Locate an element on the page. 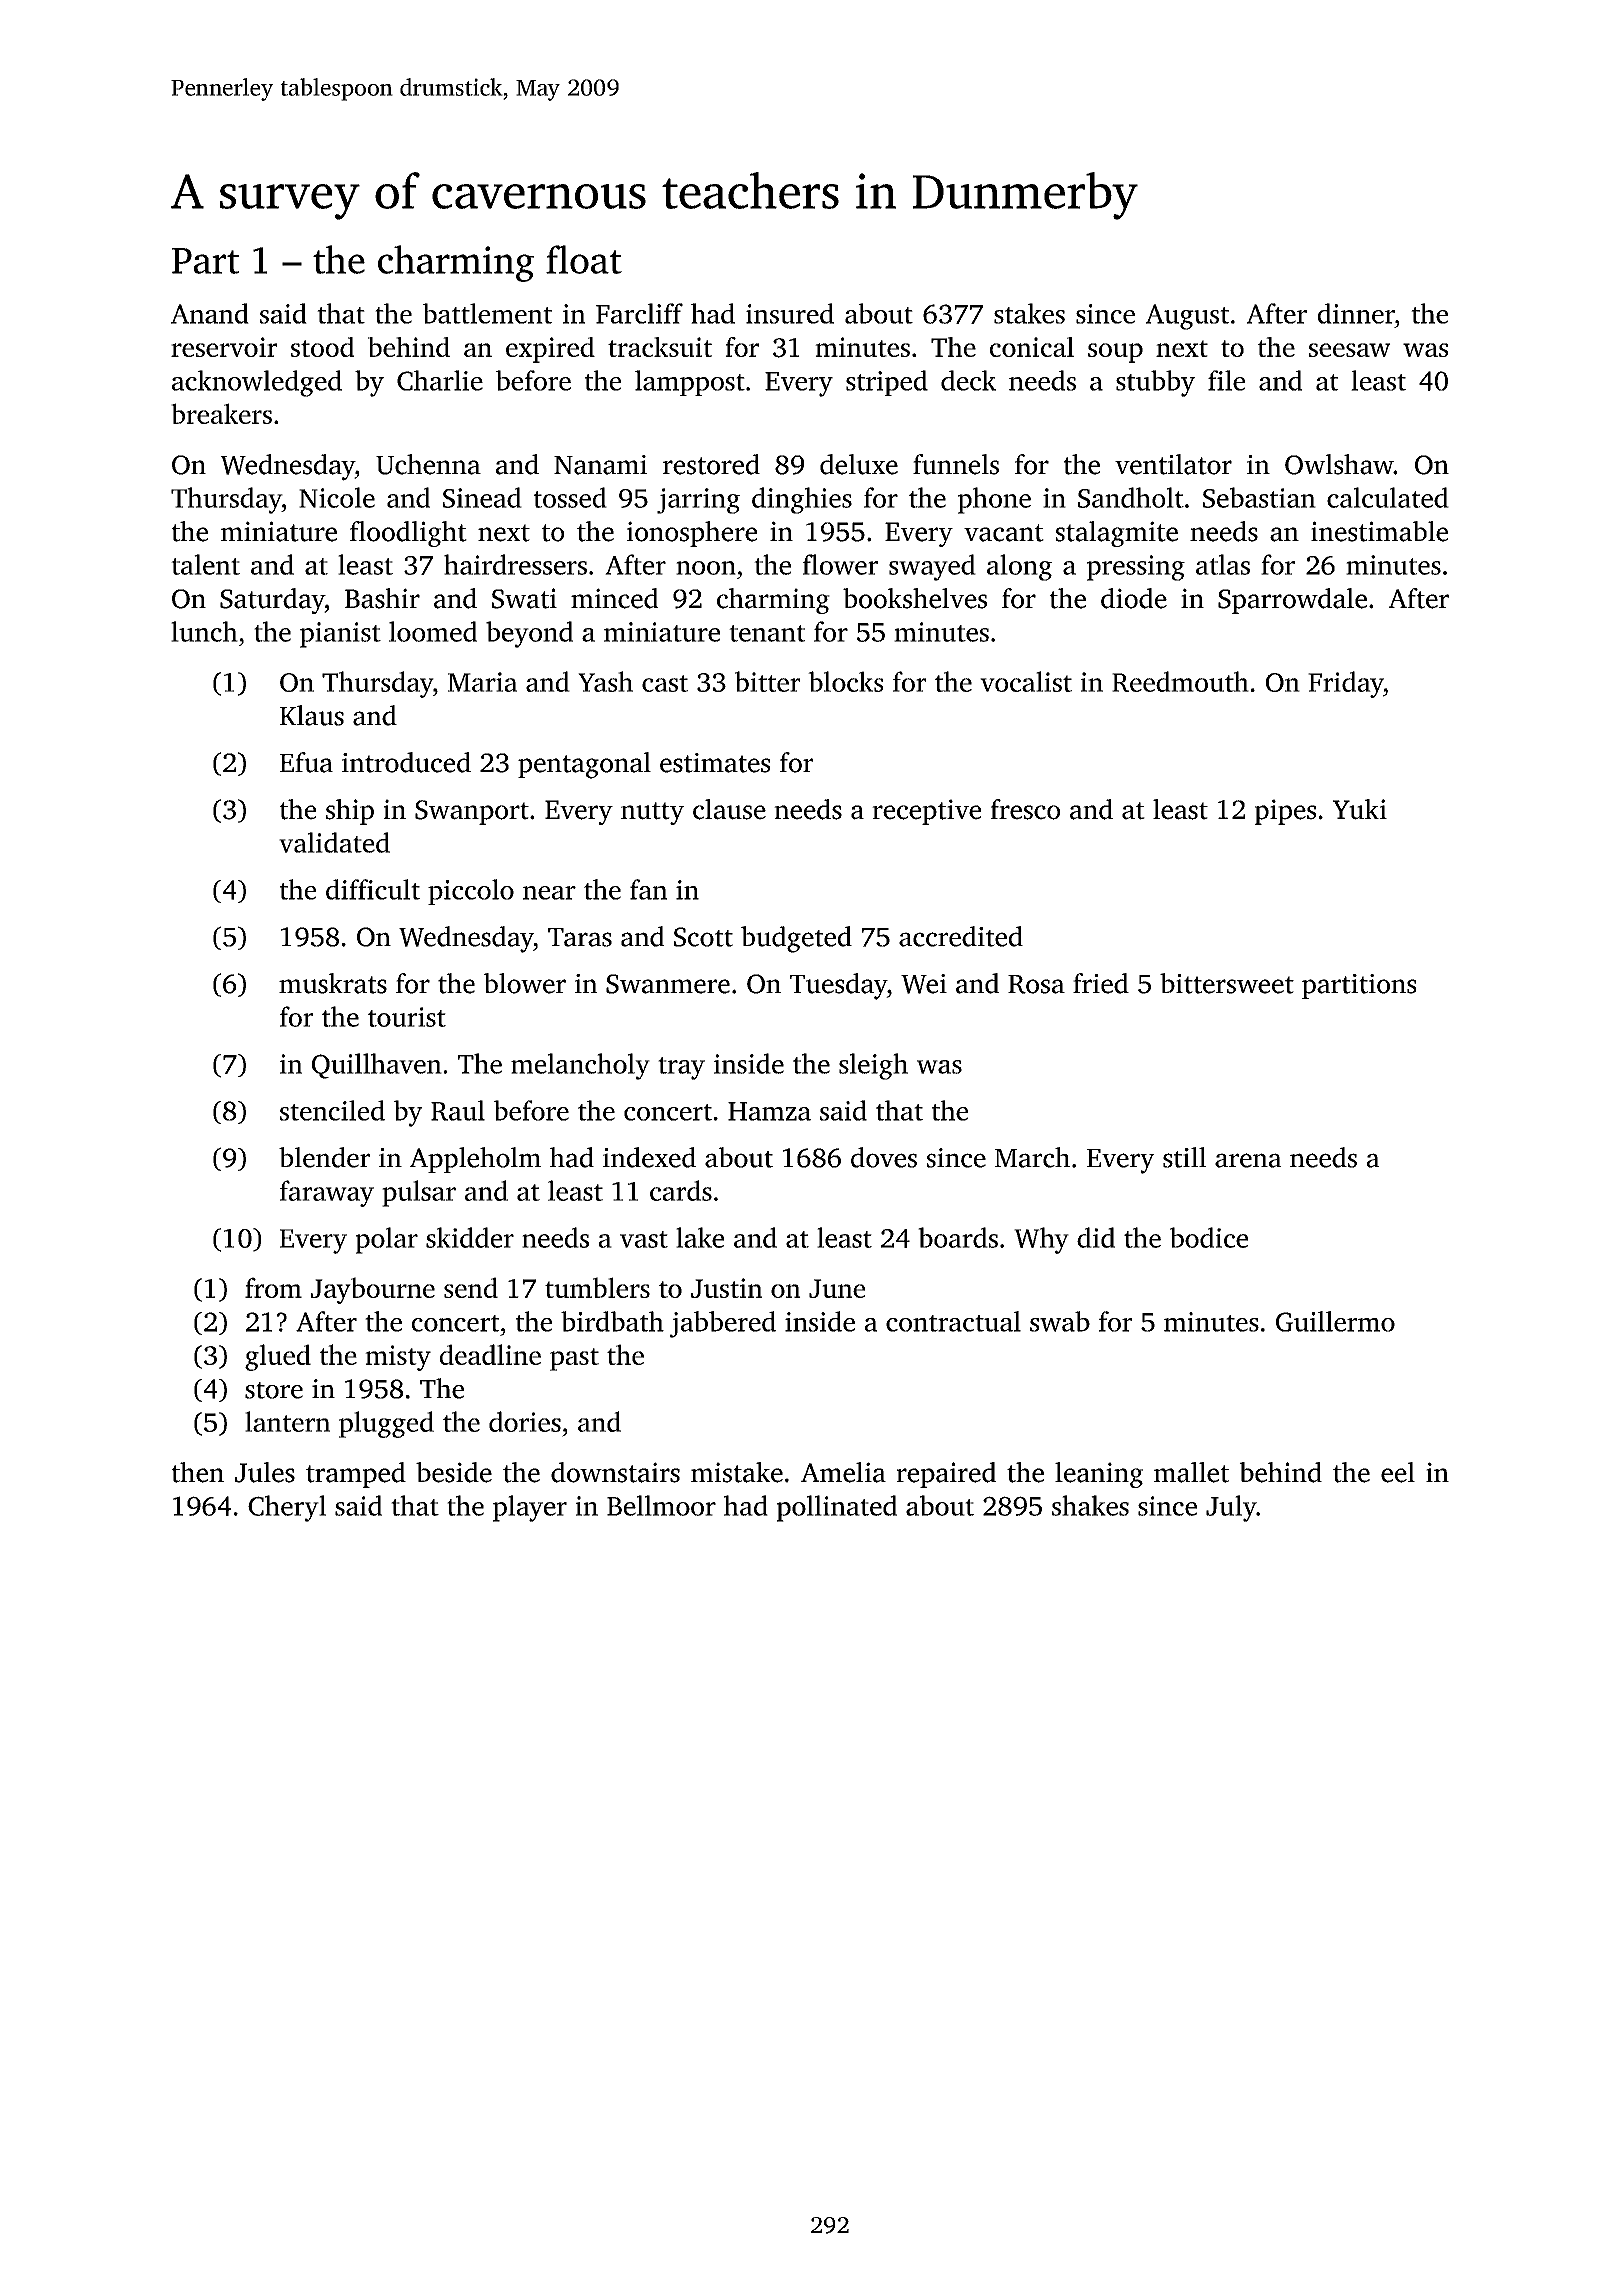 The height and width of the document is (2292, 1620). leaning is located at coordinates (1099, 1475).
